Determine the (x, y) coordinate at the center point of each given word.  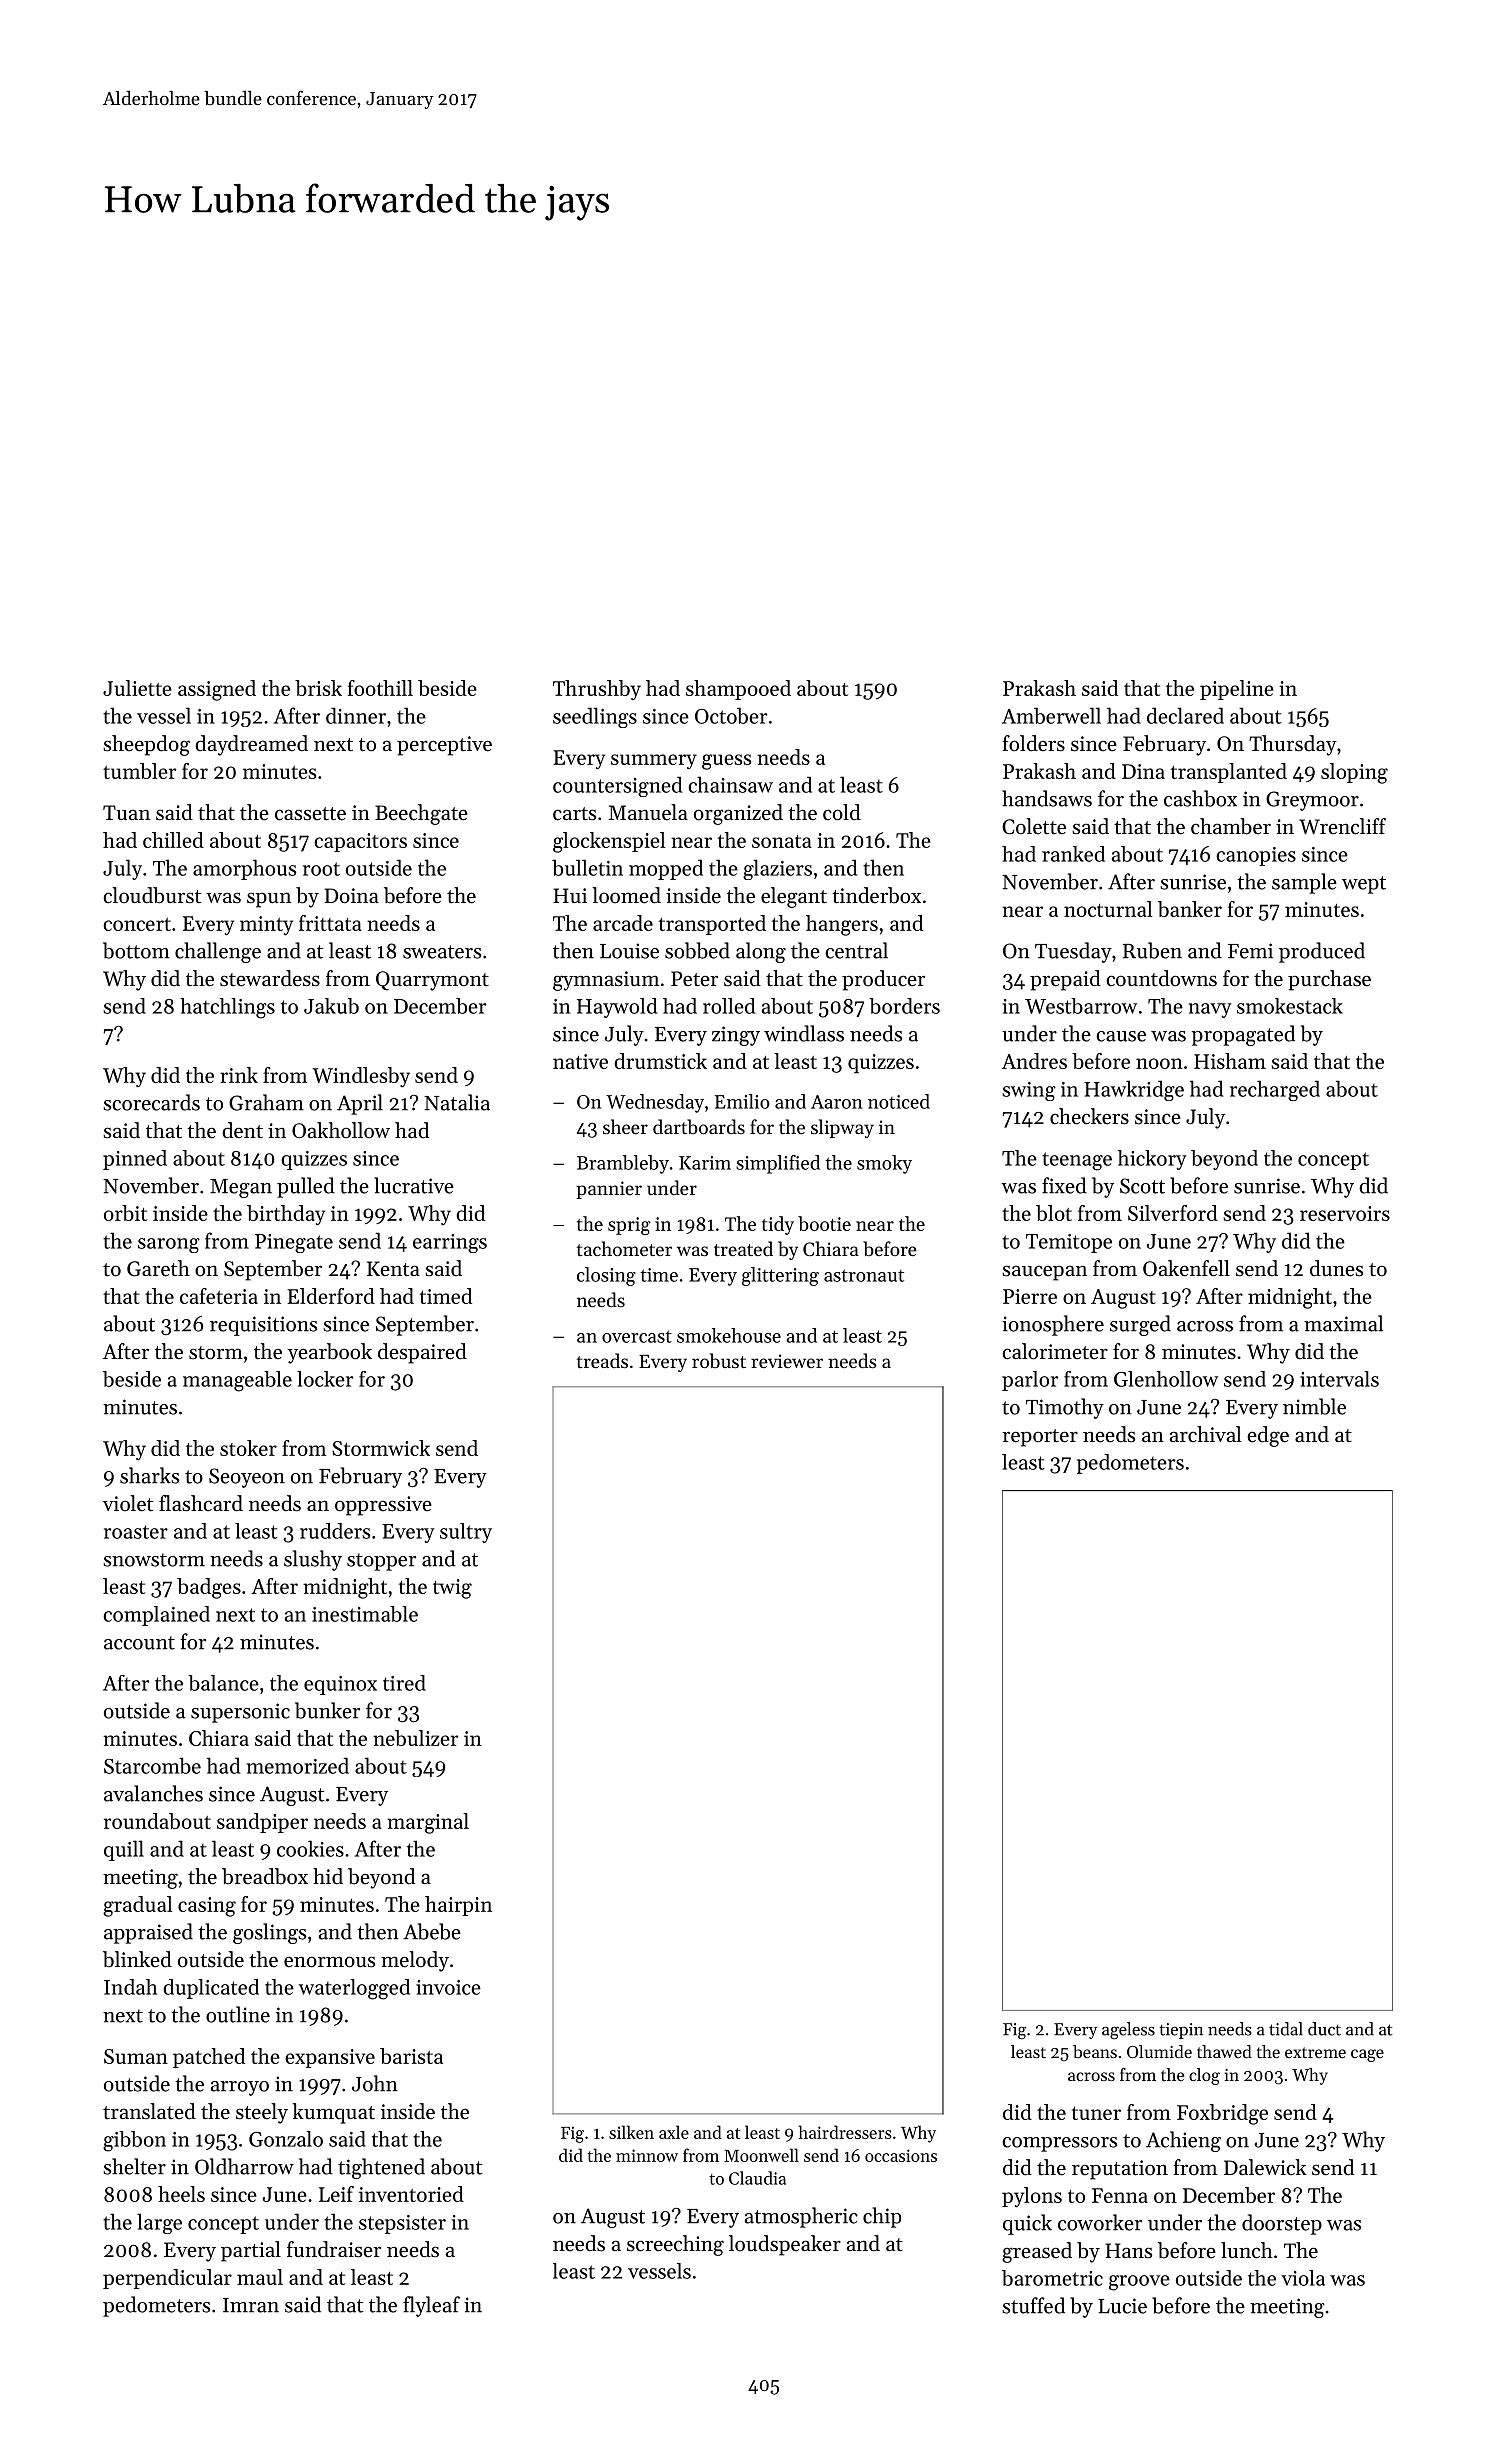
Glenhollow (1166, 1379)
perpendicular (167, 2279)
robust (719, 1361)
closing (606, 1276)
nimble (1314, 1406)
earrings (450, 1243)
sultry (466, 1533)
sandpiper (262, 1823)
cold (842, 812)
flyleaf (431, 2306)
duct (1324, 2029)
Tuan (126, 812)
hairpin (458, 1906)
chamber (1231, 826)
